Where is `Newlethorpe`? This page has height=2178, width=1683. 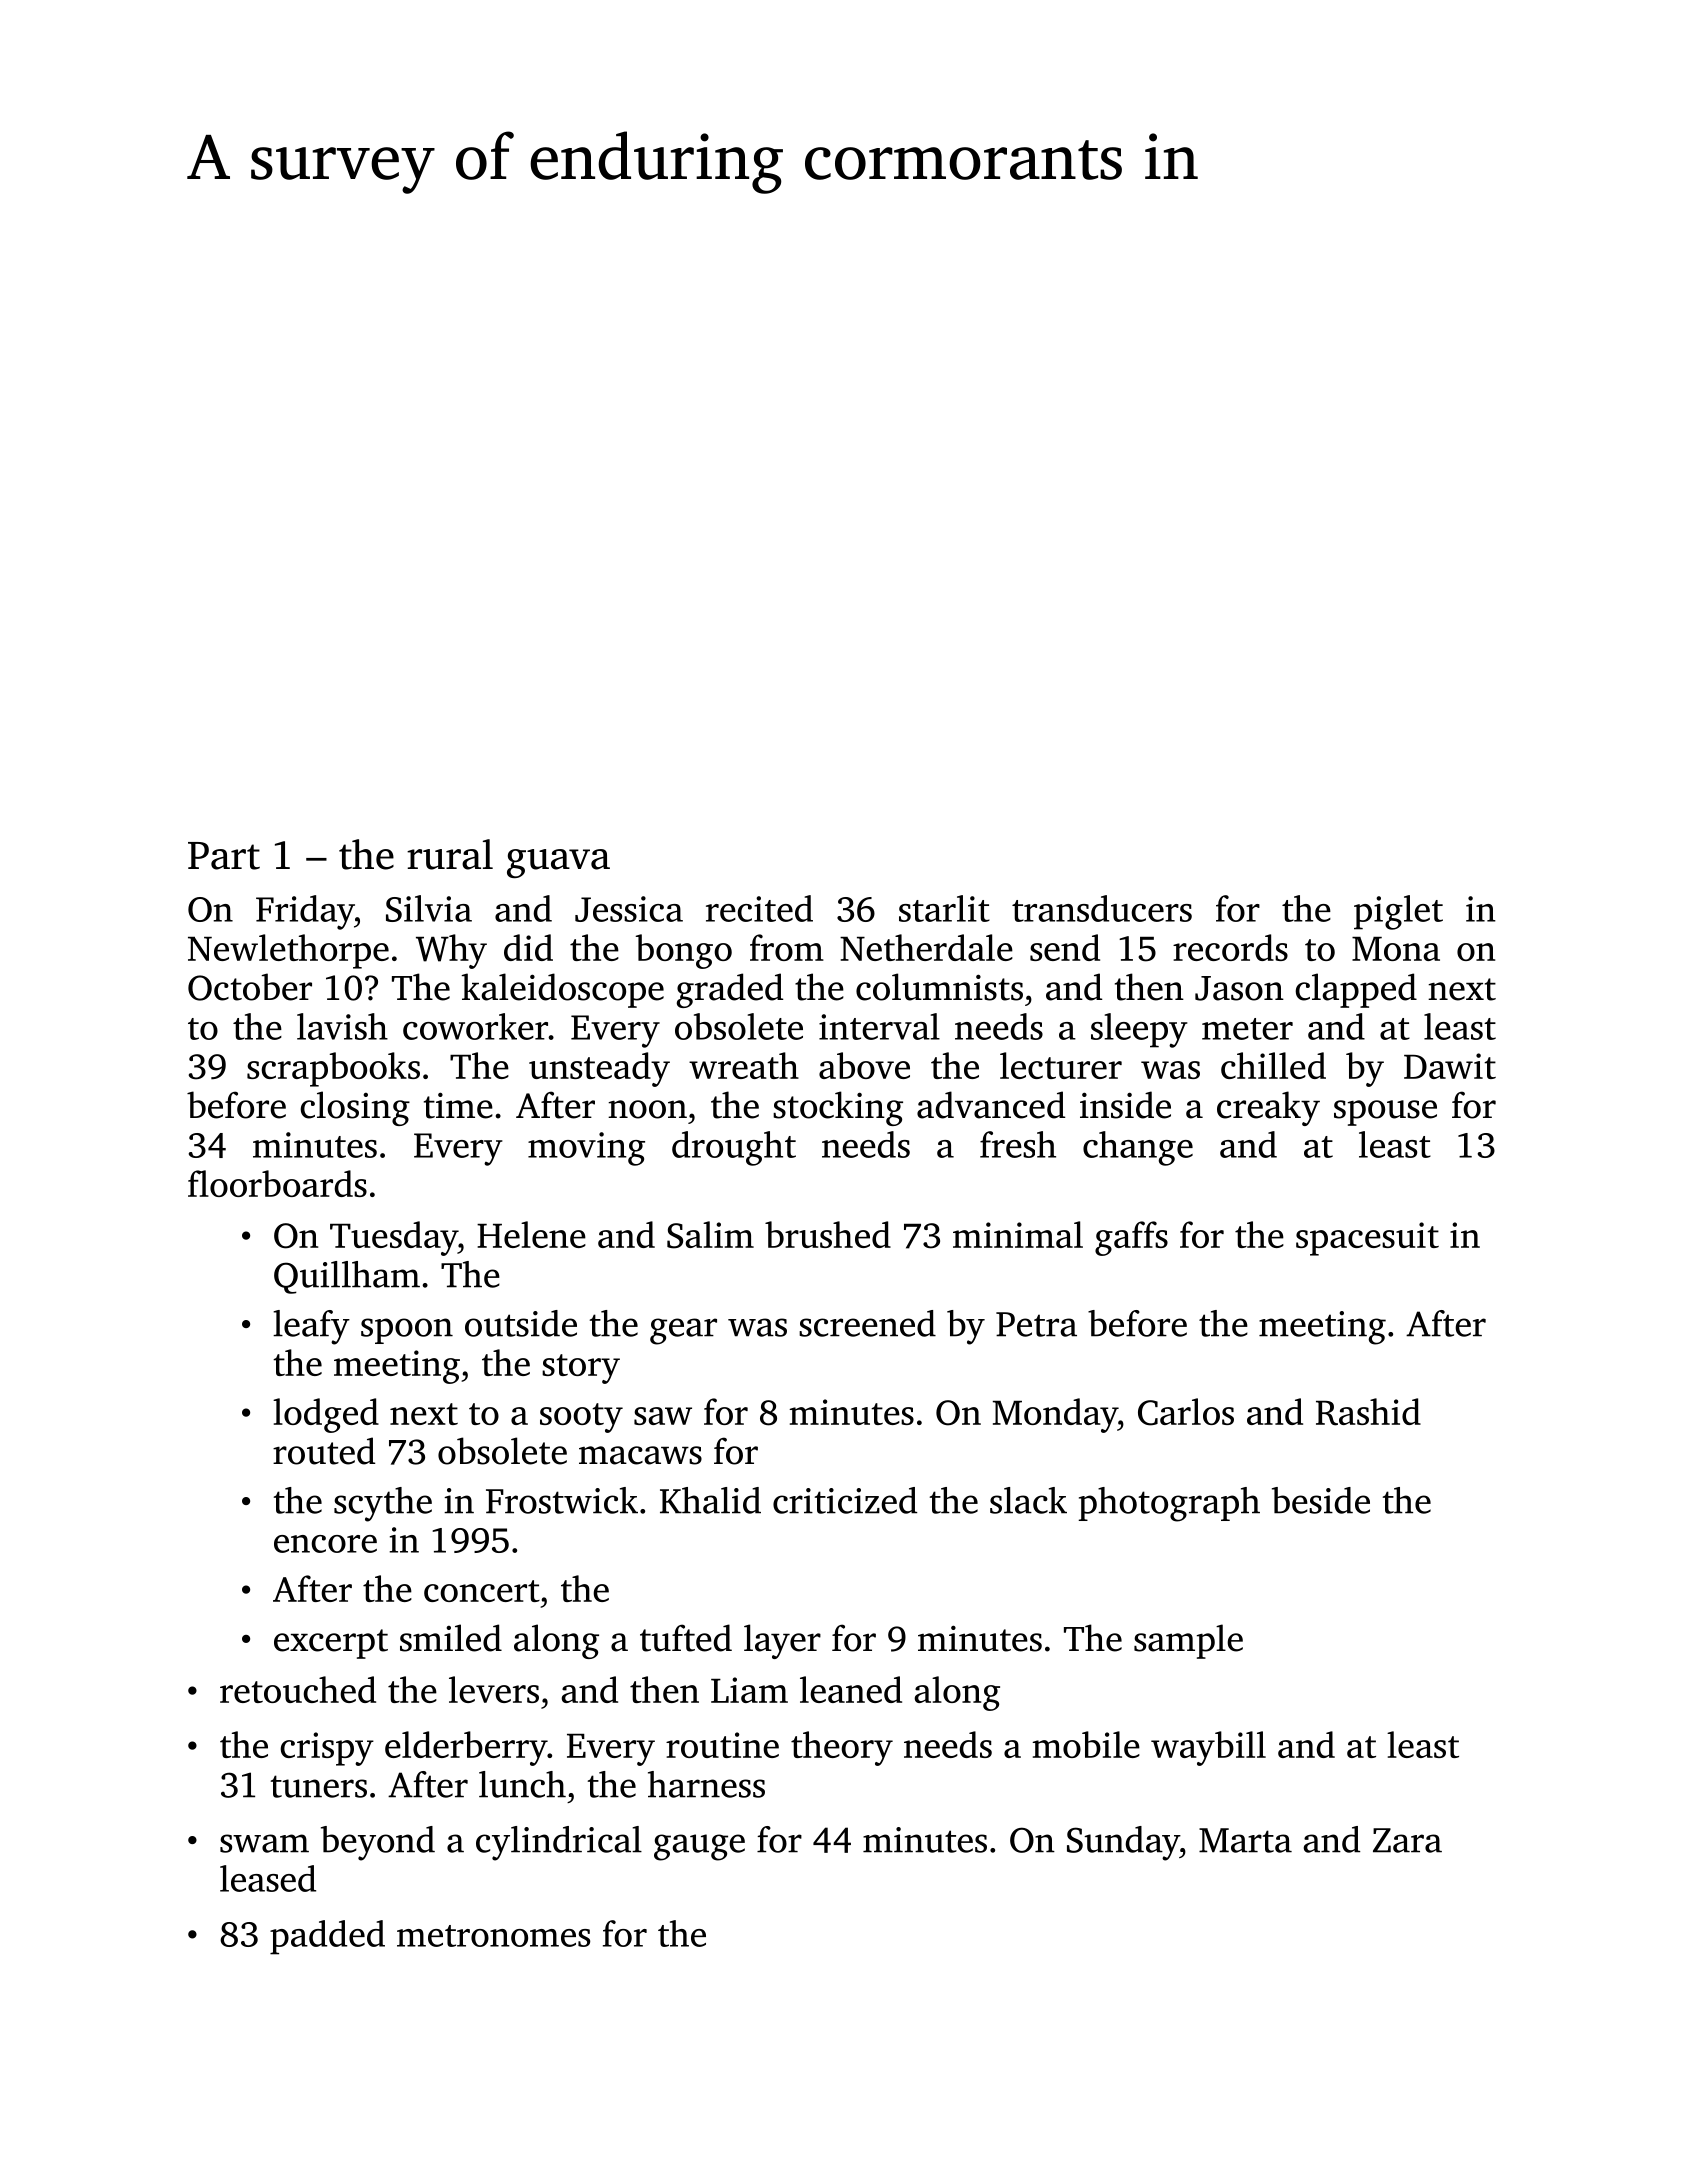 Newlethorpe is located at coordinates (288, 951).
